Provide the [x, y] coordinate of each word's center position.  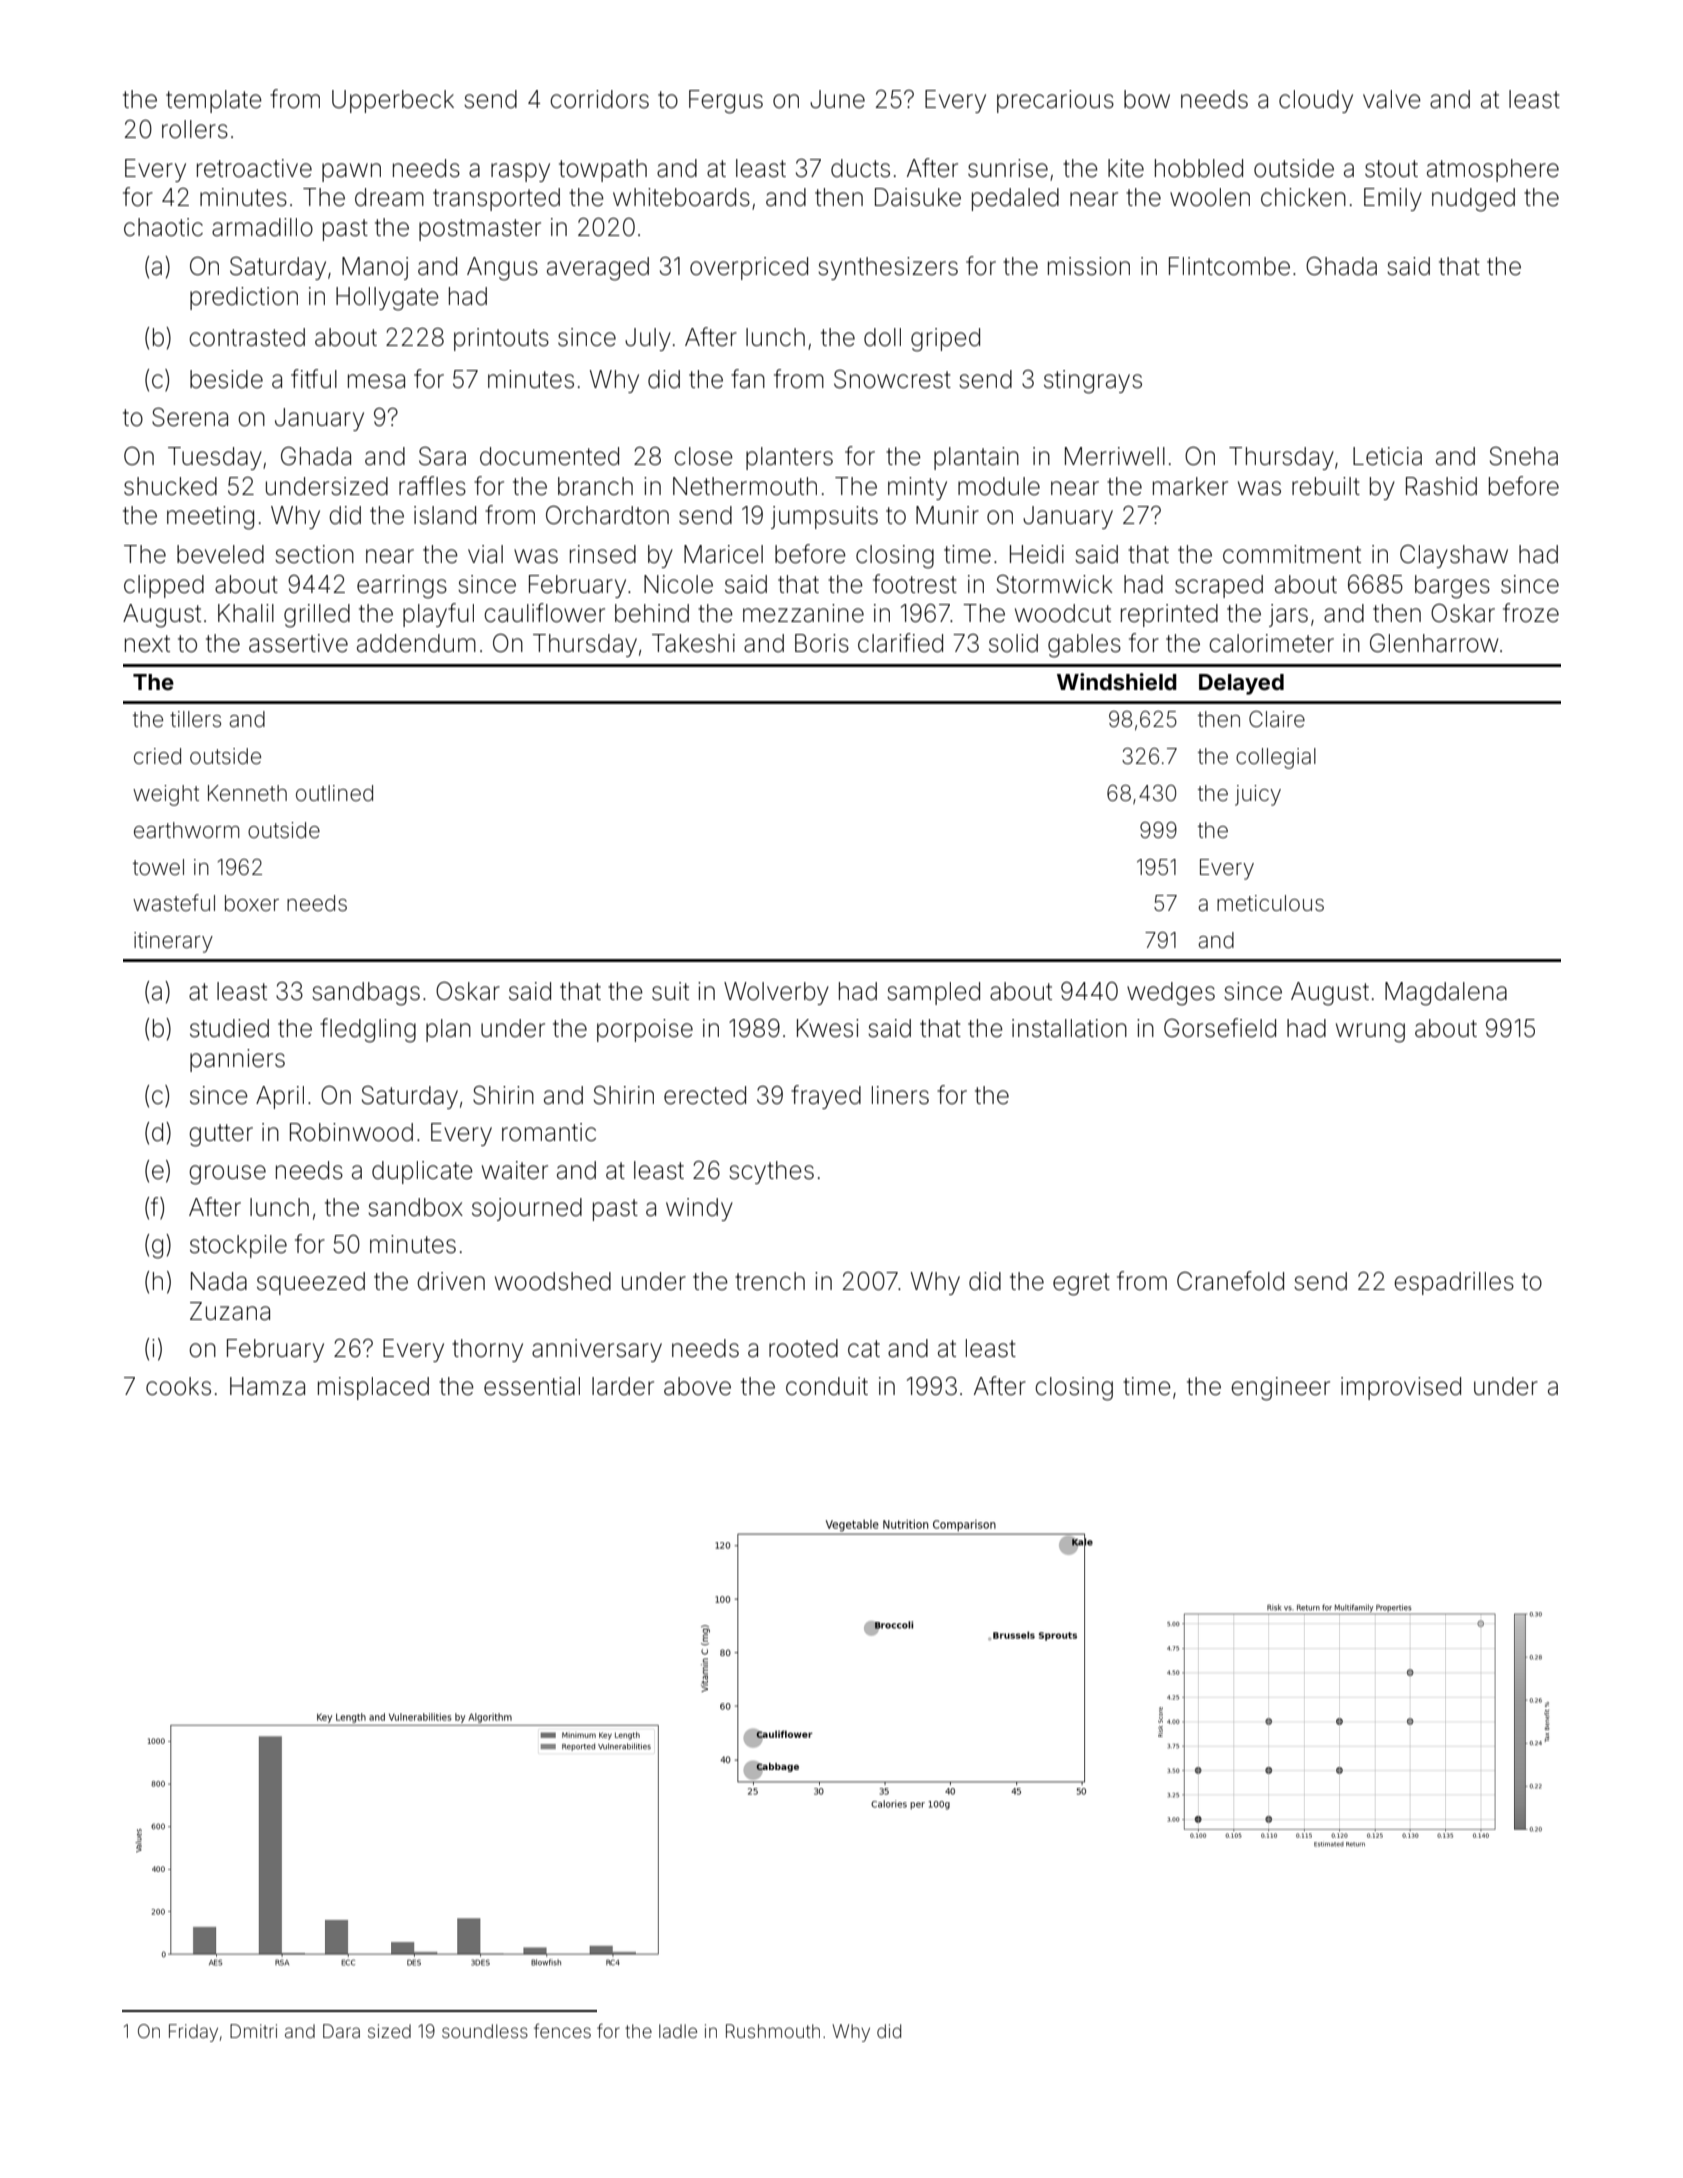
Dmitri [253, 2031]
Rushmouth [773, 2031]
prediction [244, 298]
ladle [678, 2031]
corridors [599, 99]
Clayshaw [1454, 556]
